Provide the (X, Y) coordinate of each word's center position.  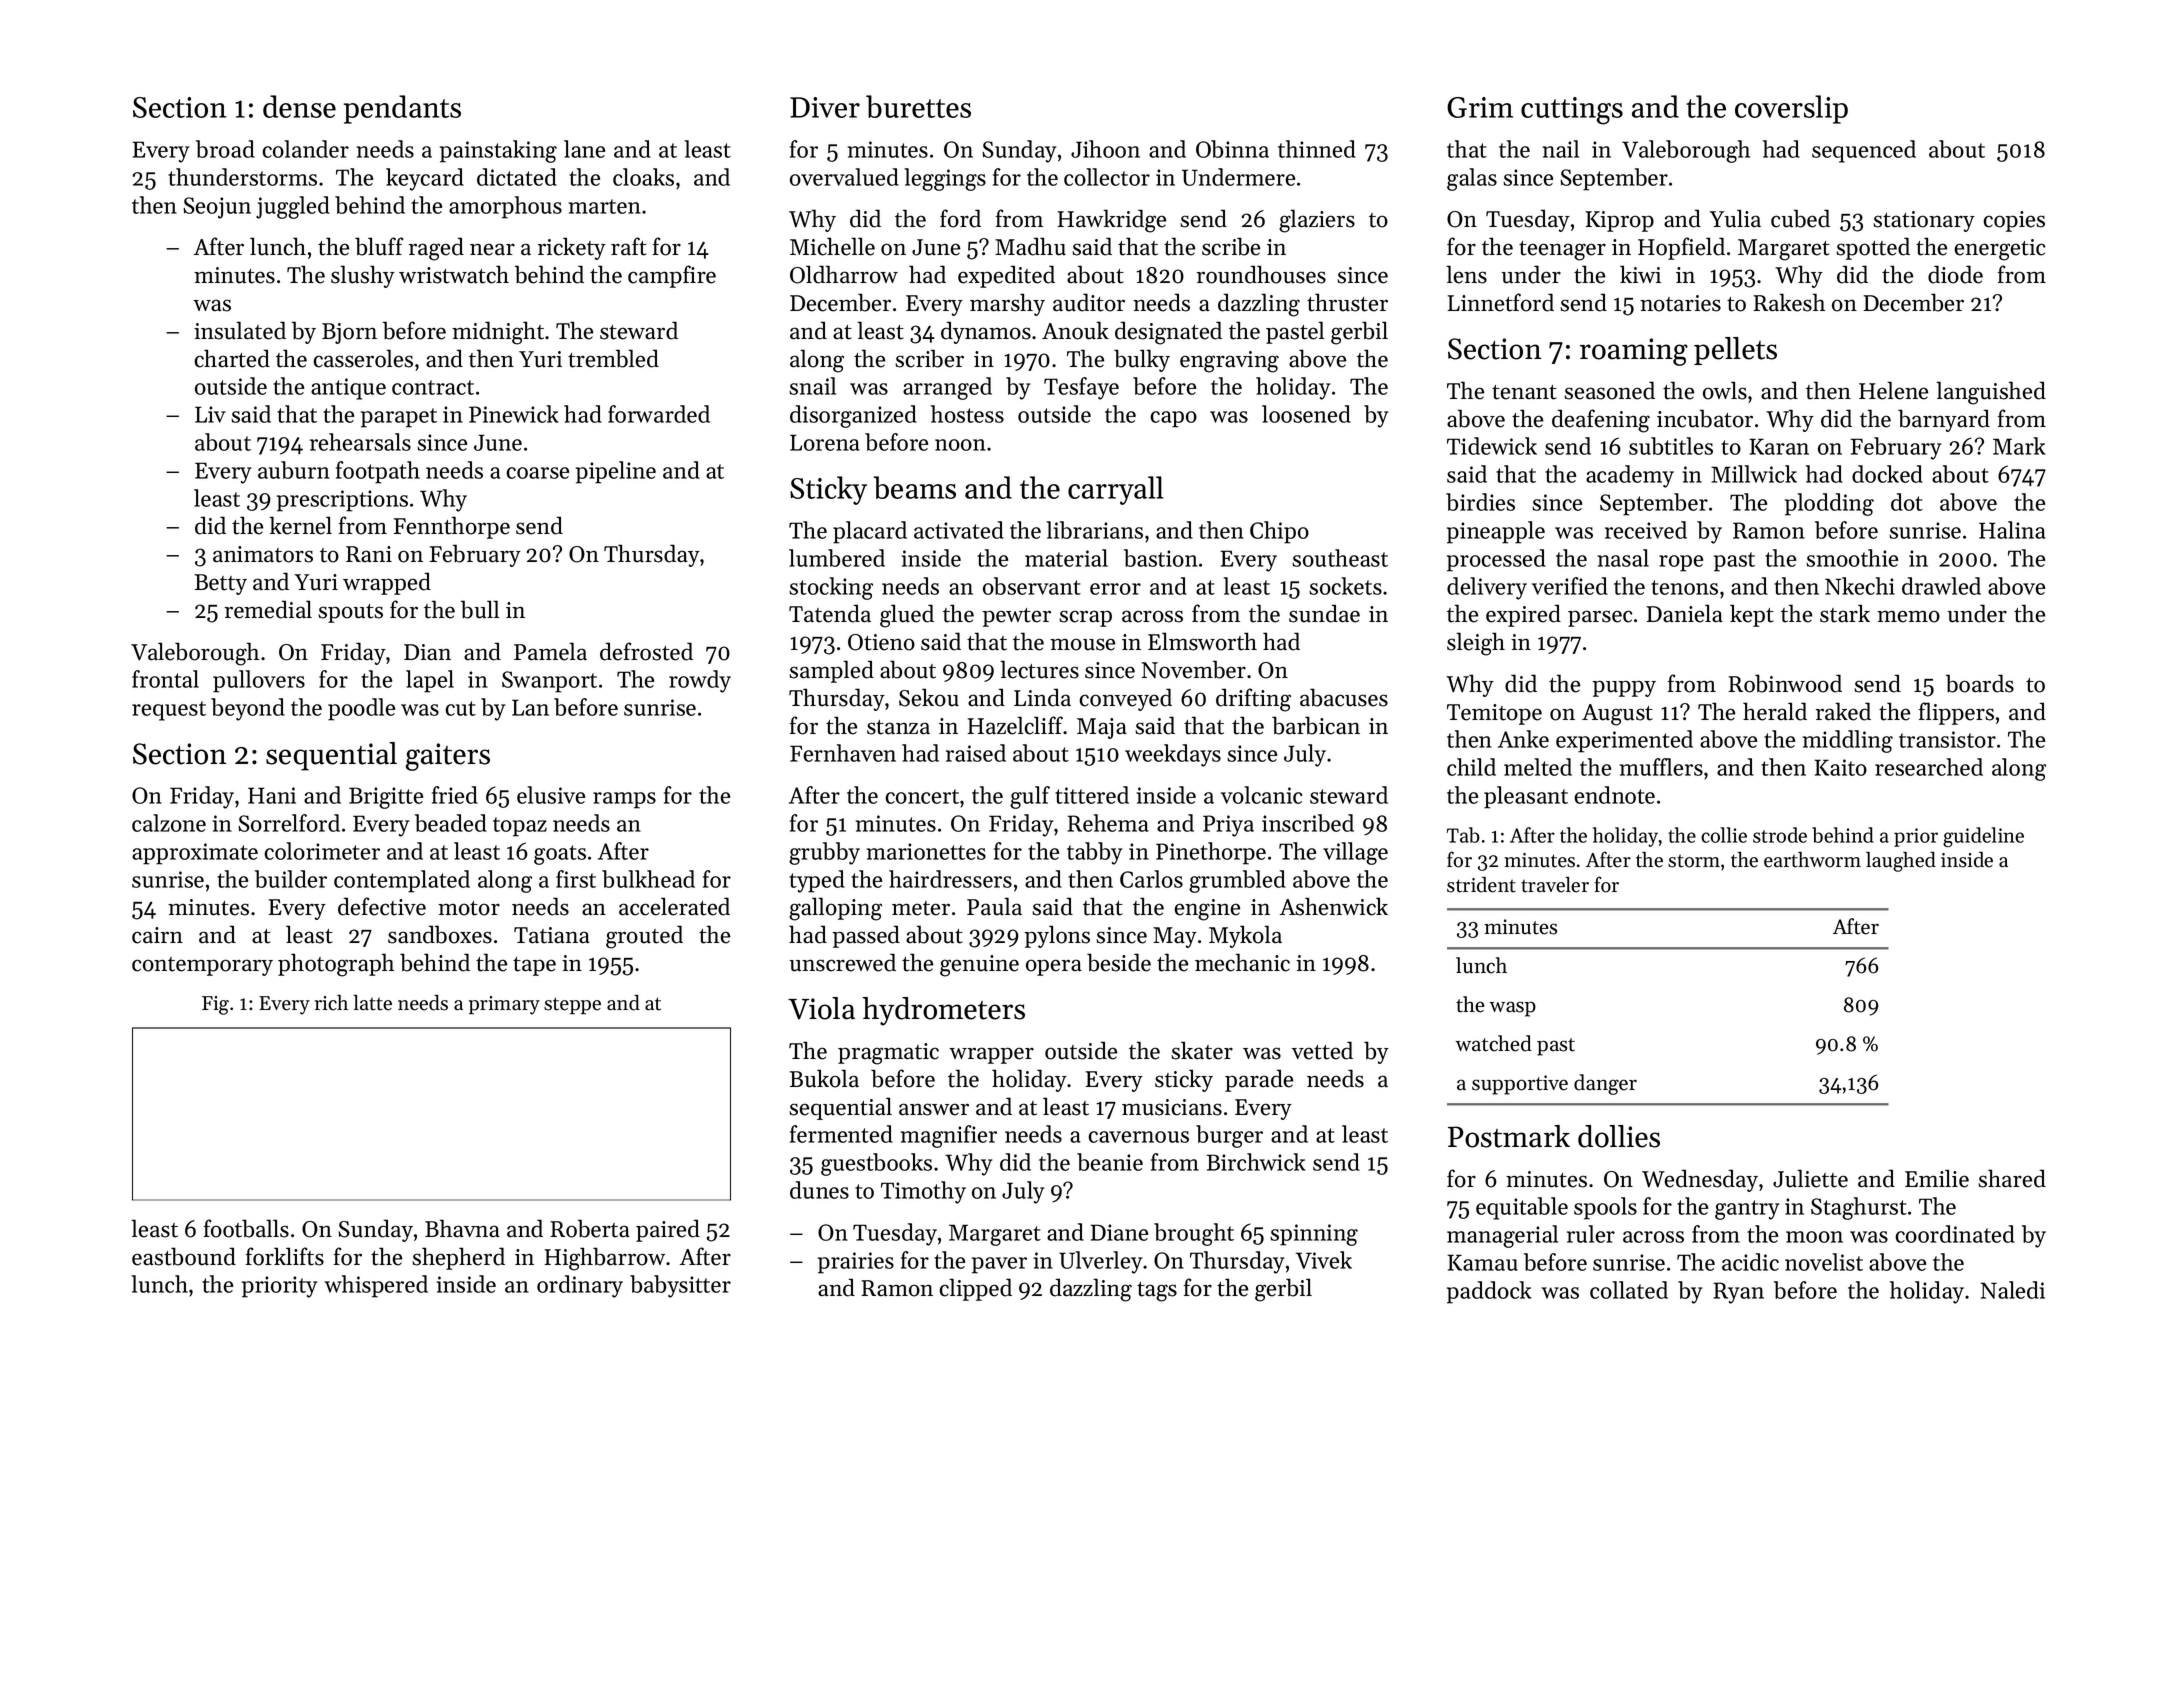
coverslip (1791, 109)
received (1646, 530)
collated (1629, 1290)
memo (1908, 616)
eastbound (184, 1256)
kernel (300, 525)
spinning (1314, 1235)
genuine (979, 966)
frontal (165, 679)
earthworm (1812, 860)
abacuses (1344, 697)
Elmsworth (1202, 641)
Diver (825, 107)
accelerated (674, 906)
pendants (402, 109)
